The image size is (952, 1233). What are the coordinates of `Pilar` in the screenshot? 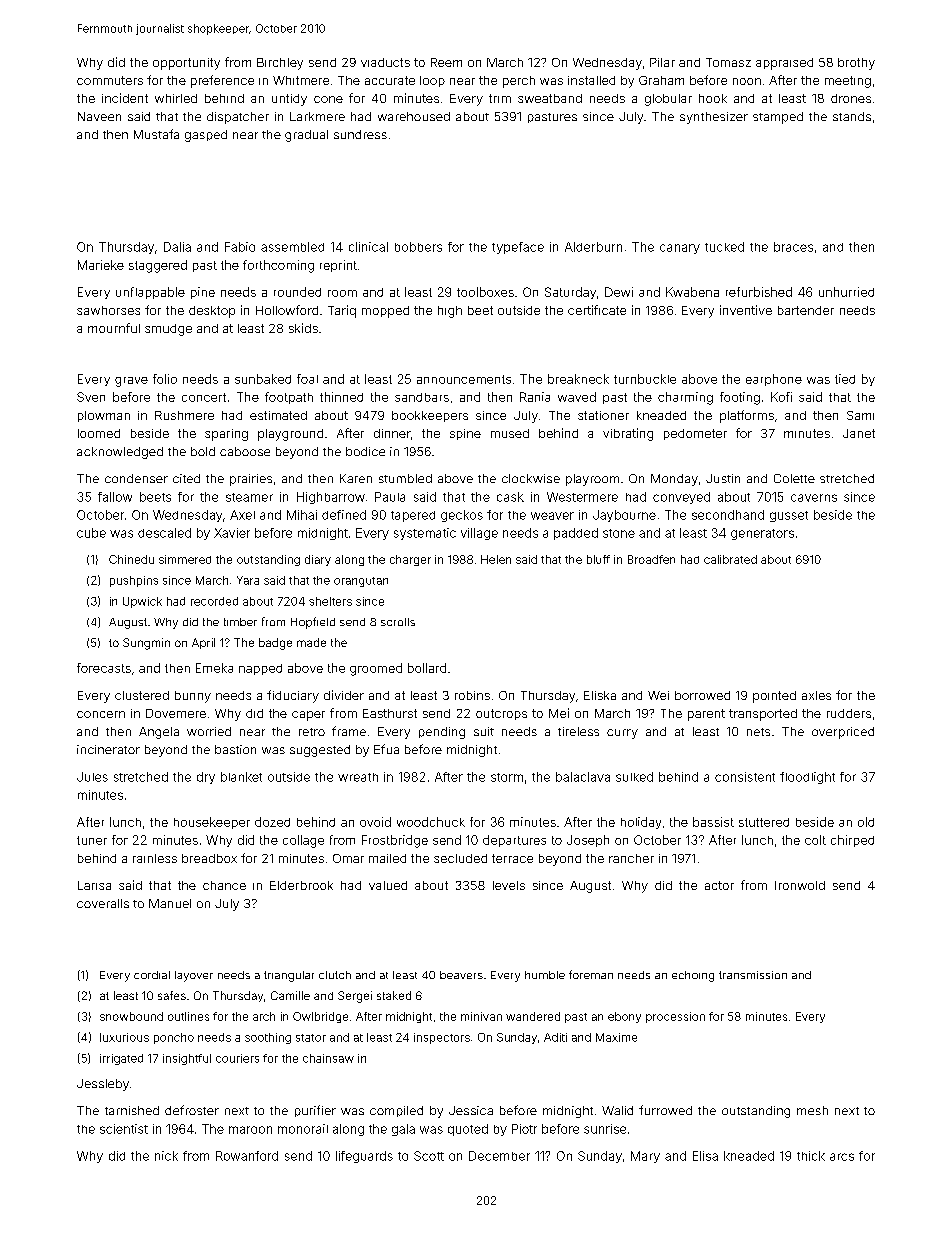 It's located at (662, 62).
